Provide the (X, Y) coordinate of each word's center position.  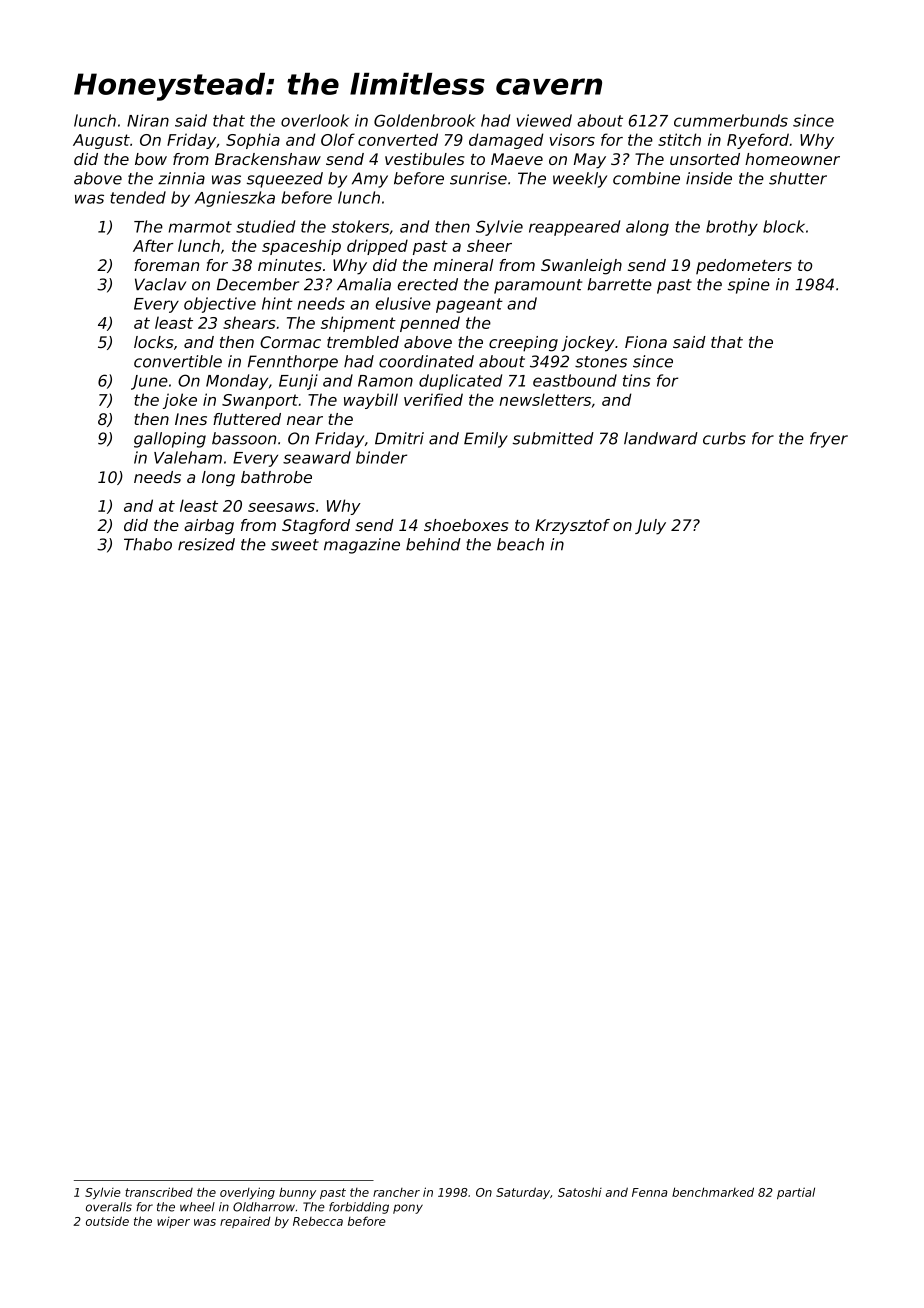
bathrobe (276, 477)
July (650, 527)
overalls (109, 1207)
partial (796, 1193)
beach (520, 544)
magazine (362, 546)
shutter (798, 178)
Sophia (253, 141)
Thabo (148, 544)
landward (661, 438)
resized (206, 544)
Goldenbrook (424, 120)
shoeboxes (466, 525)
